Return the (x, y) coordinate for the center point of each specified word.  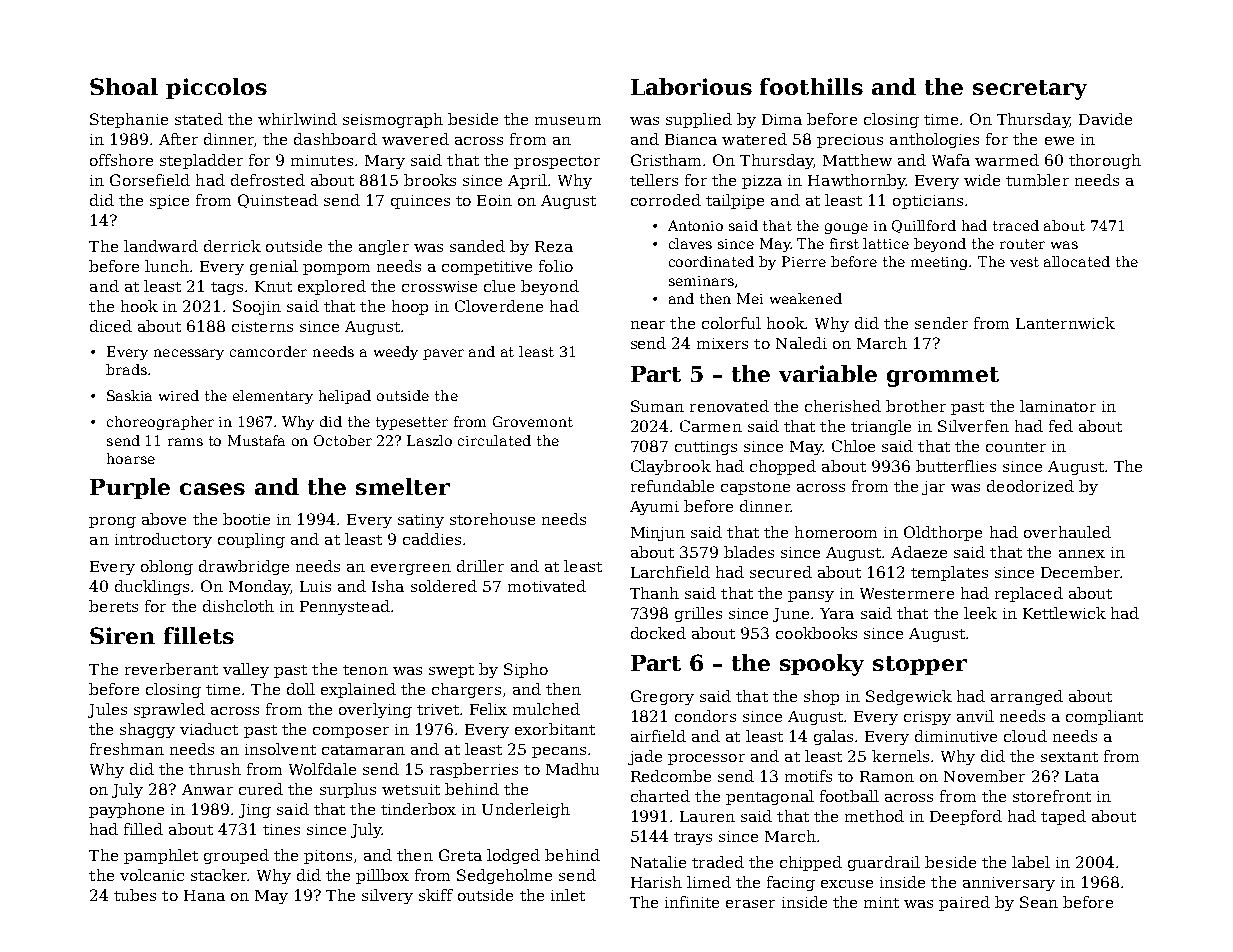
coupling (251, 540)
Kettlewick (1064, 613)
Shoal (124, 86)
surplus (348, 790)
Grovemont (533, 421)
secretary (1030, 90)
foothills (811, 86)
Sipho (526, 670)
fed (1061, 426)
